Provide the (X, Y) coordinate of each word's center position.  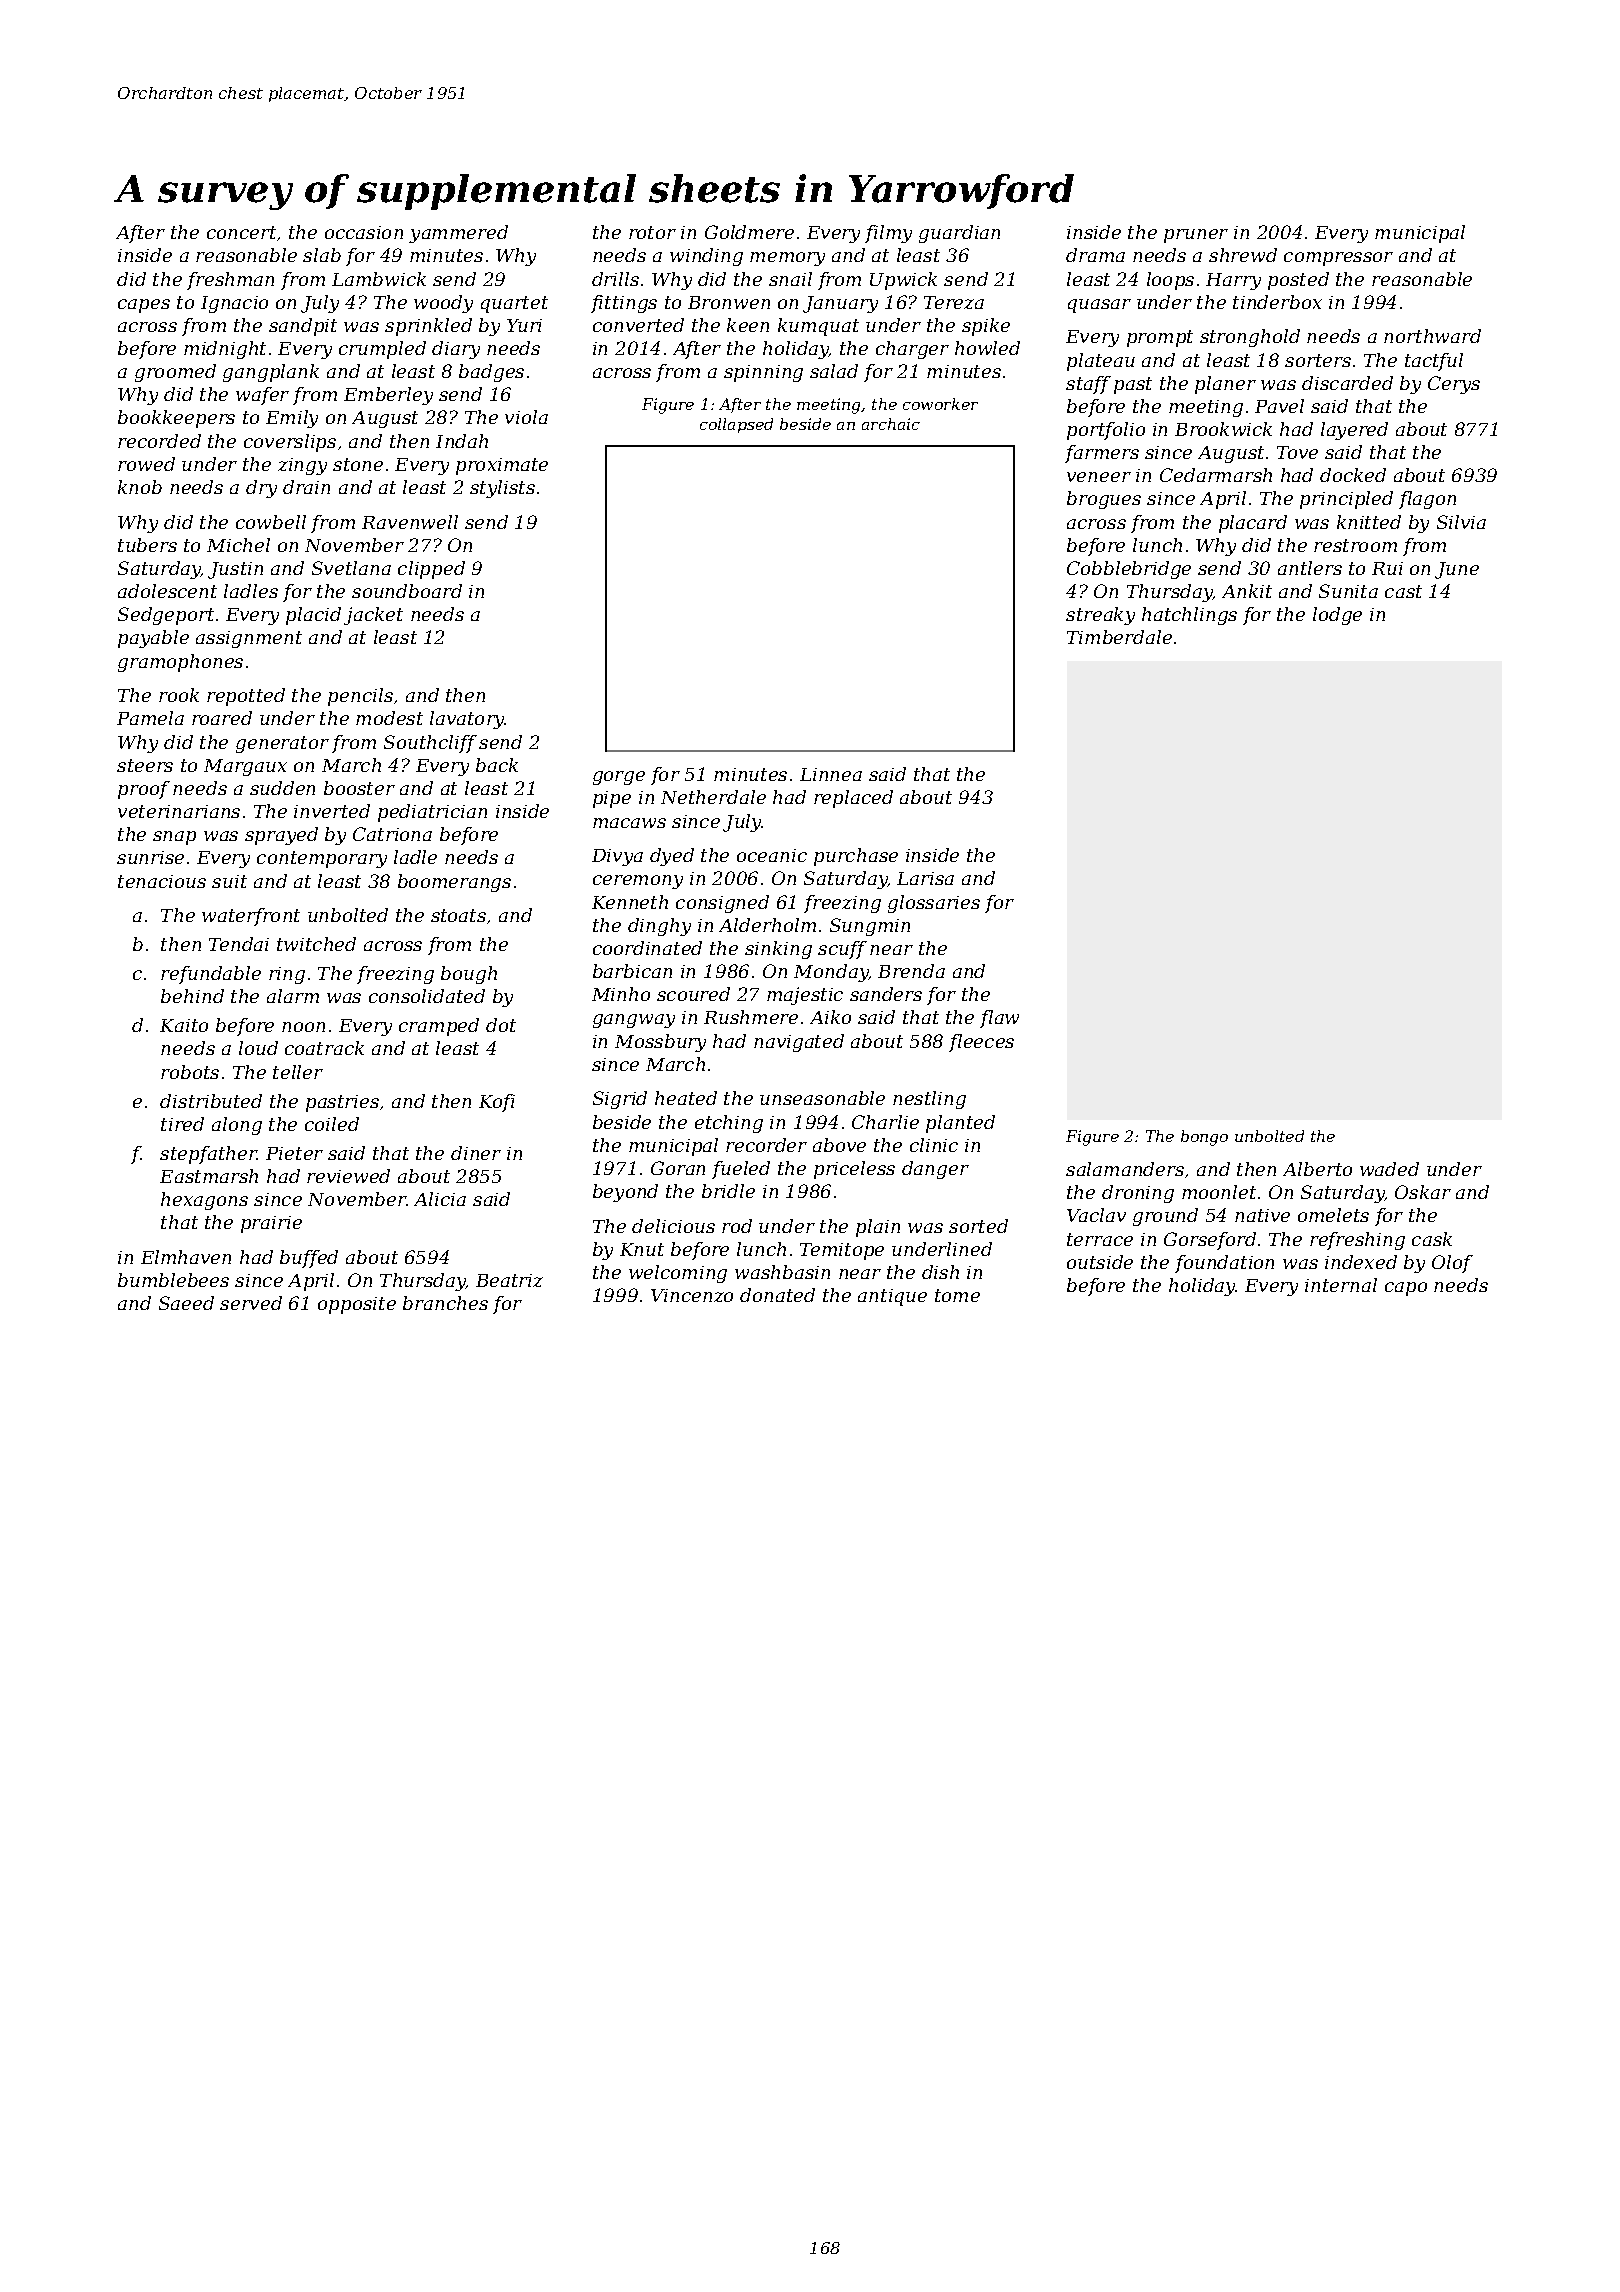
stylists (502, 489)
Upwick (903, 281)
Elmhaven (186, 1257)
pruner (1196, 236)
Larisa (925, 878)
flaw (999, 1019)
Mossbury (660, 1043)
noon (303, 1027)
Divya (617, 857)
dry (261, 489)
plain (878, 1228)
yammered (458, 234)
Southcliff (430, 744)
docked (1353, 475)
